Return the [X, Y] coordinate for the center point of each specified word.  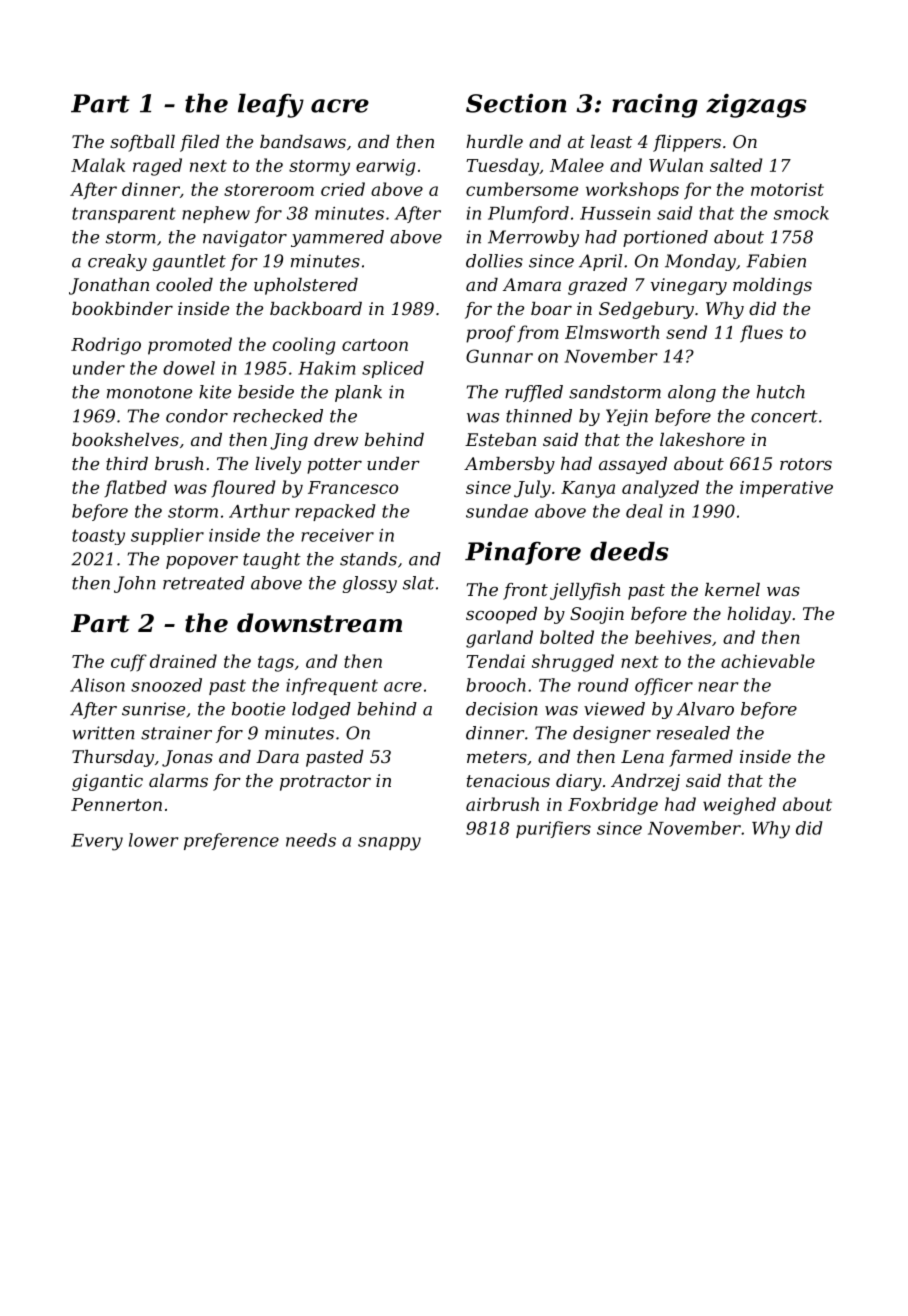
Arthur [259, 511]
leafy [271, 105]
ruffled [534, 393]
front [525, 591]
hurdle [494, 141]
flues [761, 334]
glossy [370, 584]
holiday [759, 615]
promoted [190, 346]
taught [272, 560]
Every [97, 842]
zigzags [756, 106]
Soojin [597, 615]
